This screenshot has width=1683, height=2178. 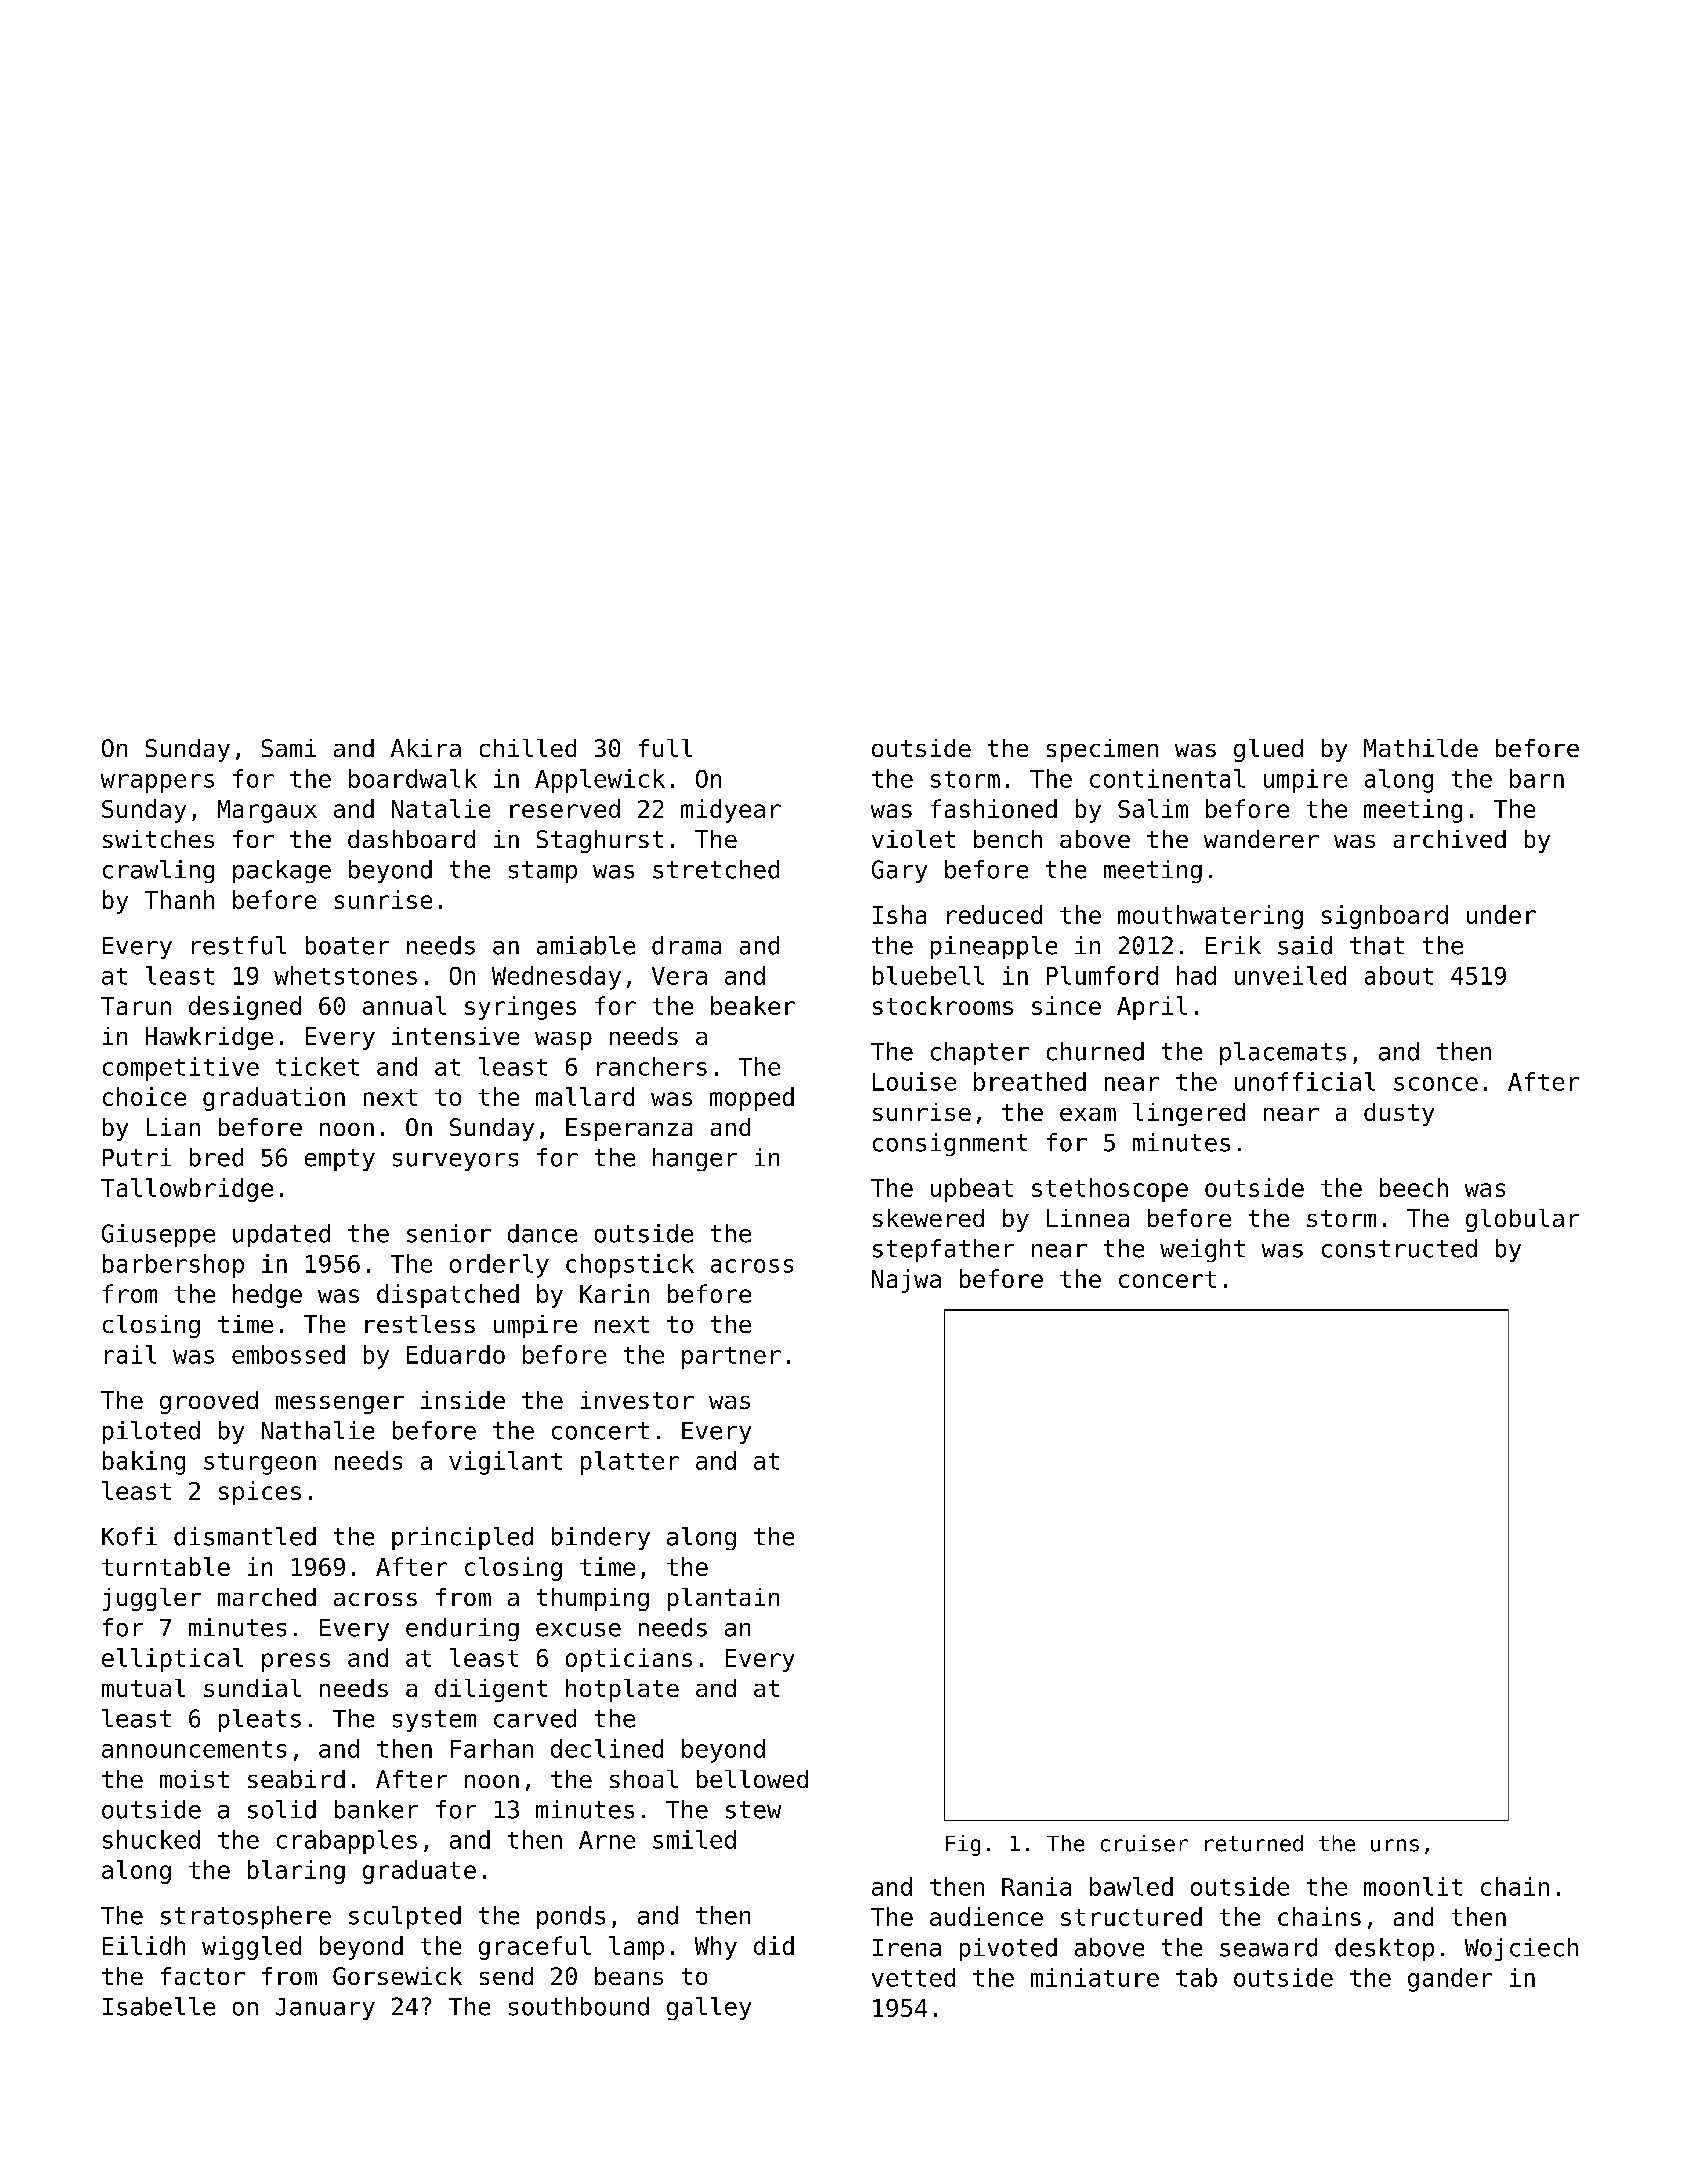 What do you see at coordinates (928, 1218) in the screenshot?
I see `skewered` at bounding box center [928, 1218].
